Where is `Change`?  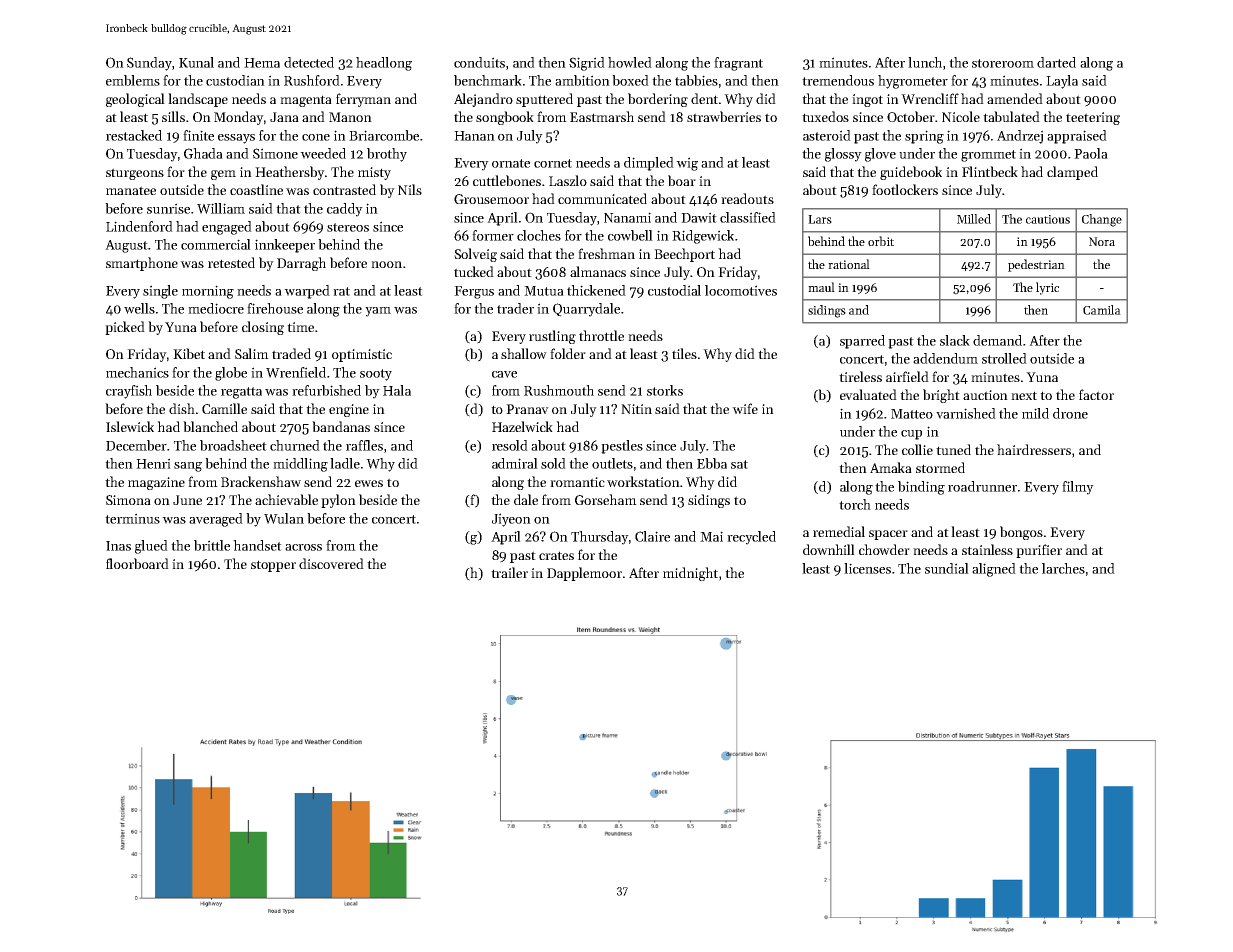 Change is located at coordinates (1102, 220).
